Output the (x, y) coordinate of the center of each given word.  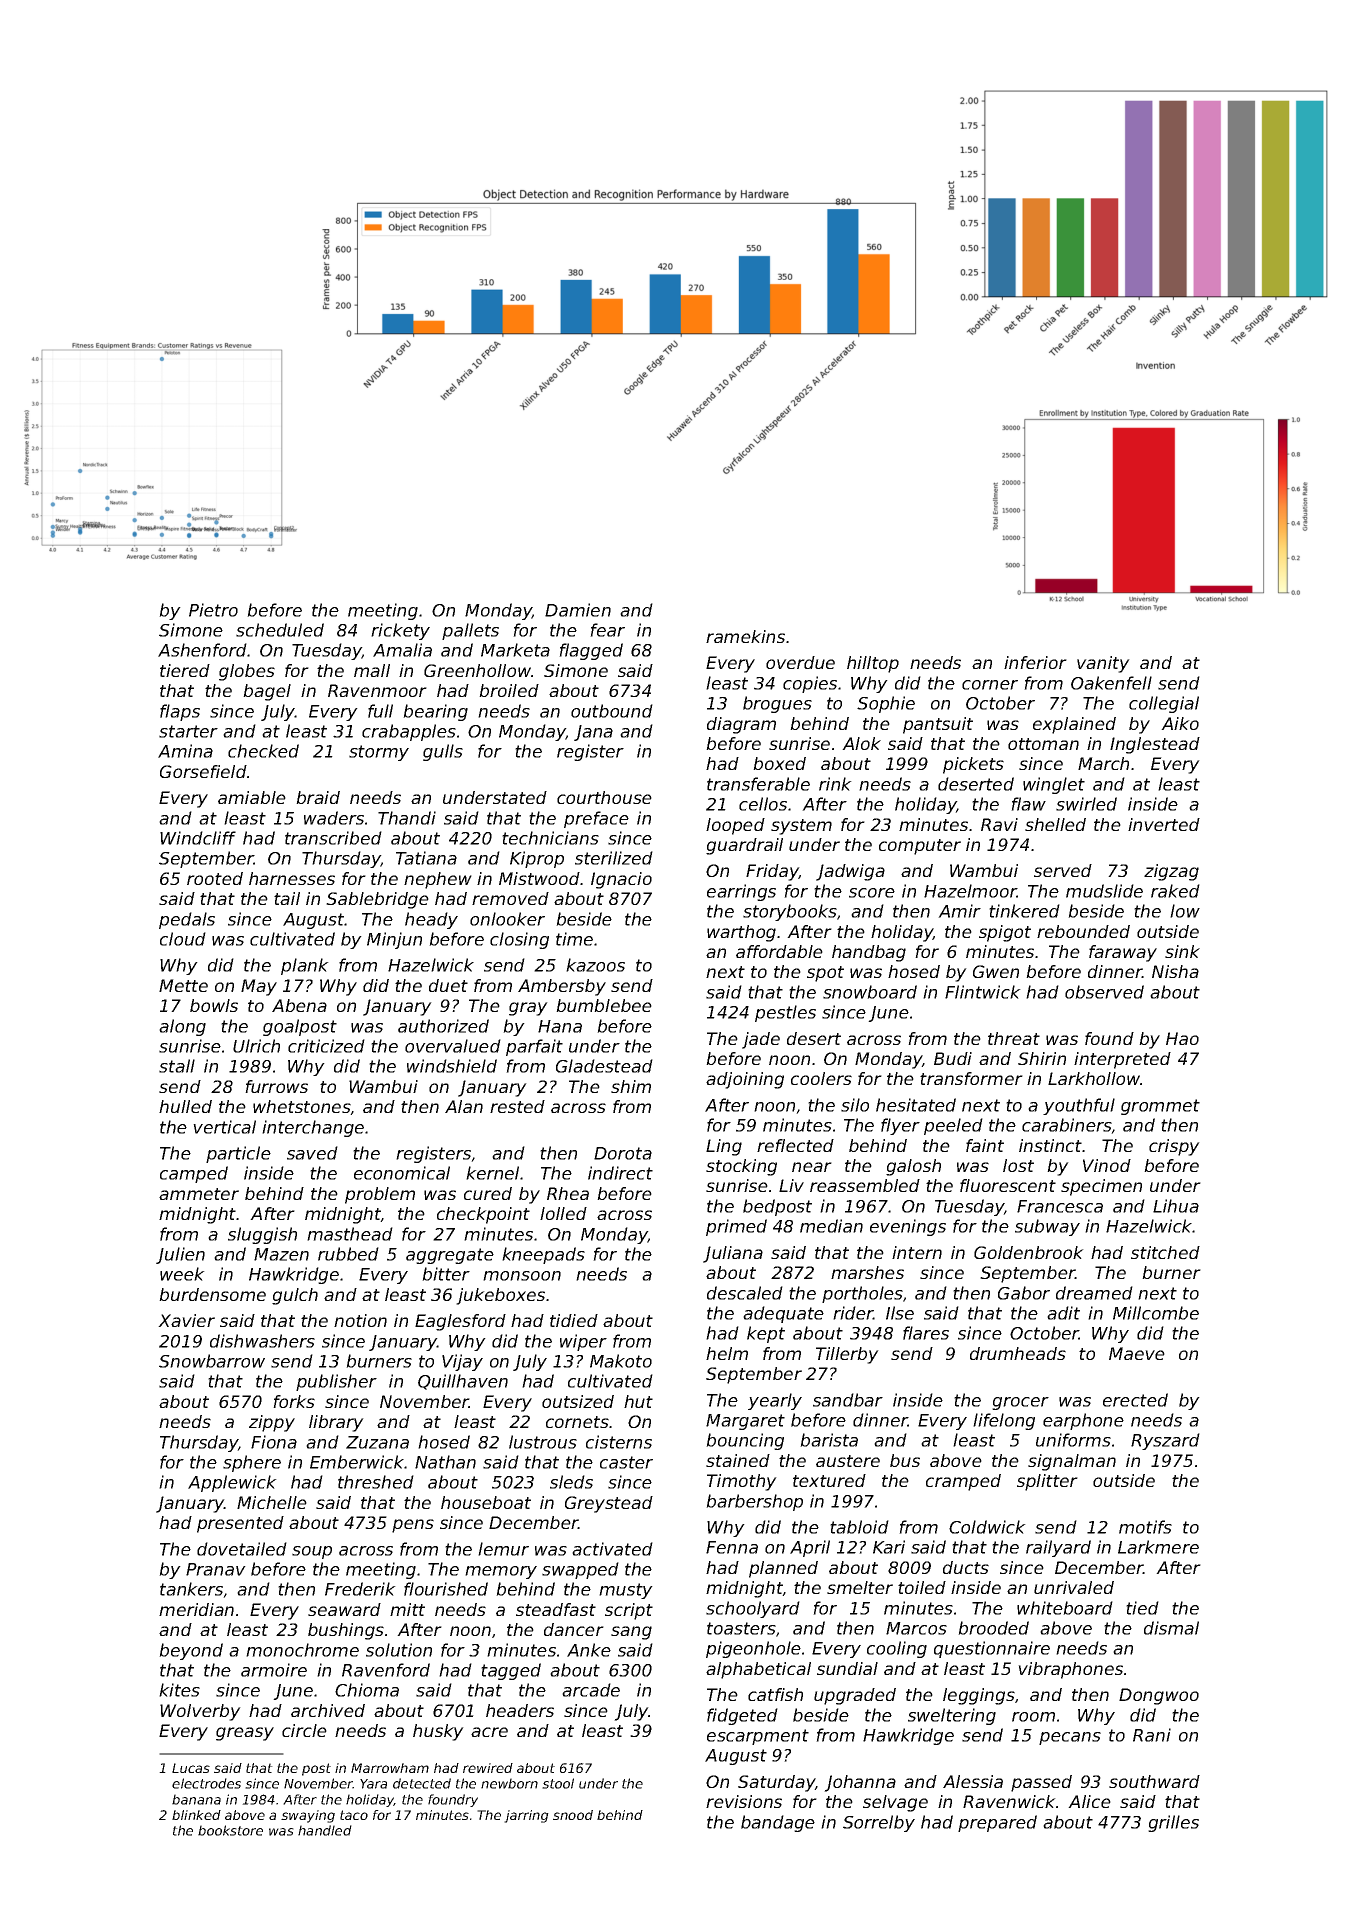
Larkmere (1158, 1547)
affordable (779, 951)
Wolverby (200, 1712)
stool (558, 1783)
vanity (1103, 664)
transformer (971, 1078)
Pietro (213, 610)
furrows (276, 1086)
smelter (860, 1587)
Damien (578, 610)
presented (240, 1524)
